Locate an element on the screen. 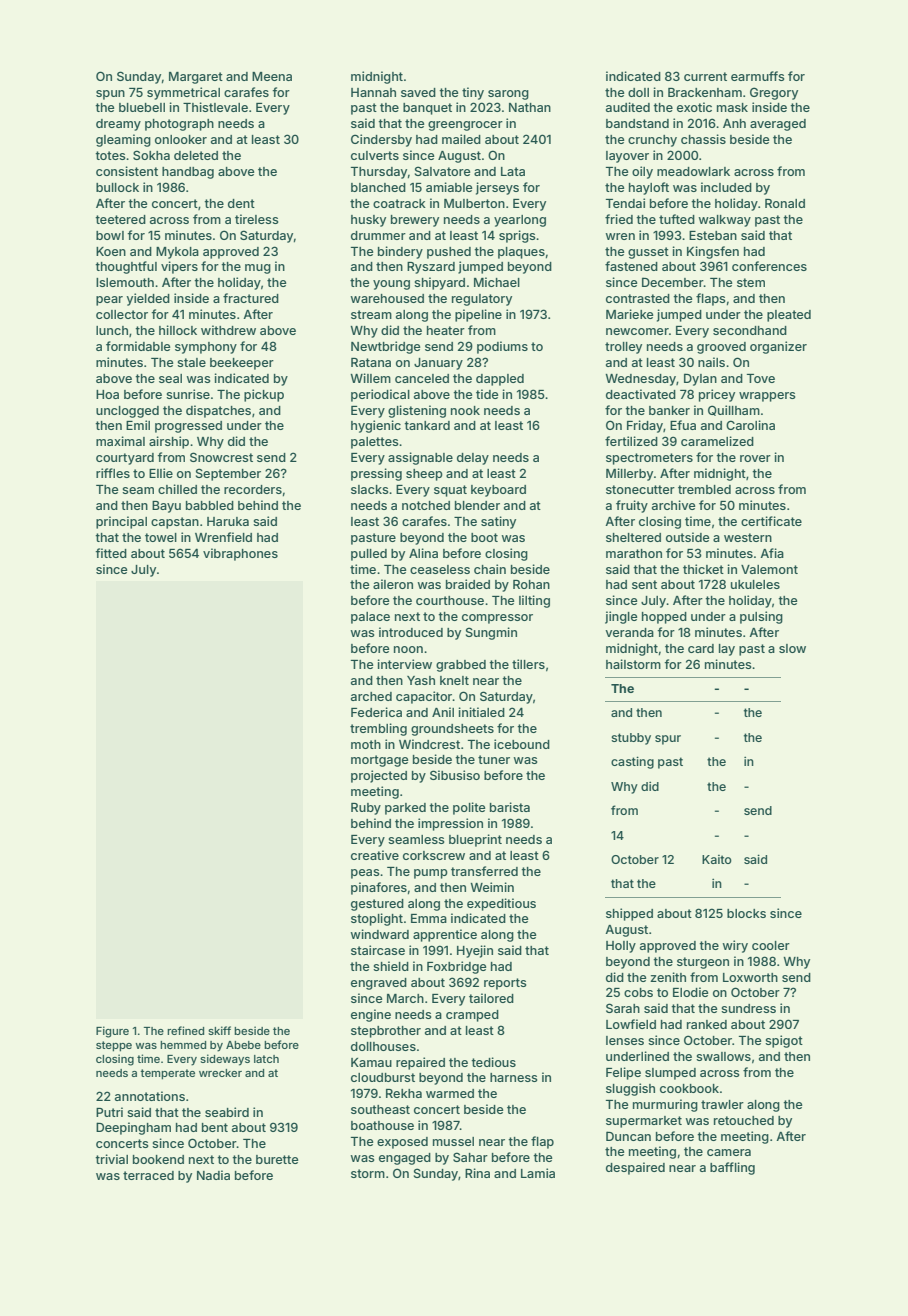  Tendai is located at coordinates (625, 203).
